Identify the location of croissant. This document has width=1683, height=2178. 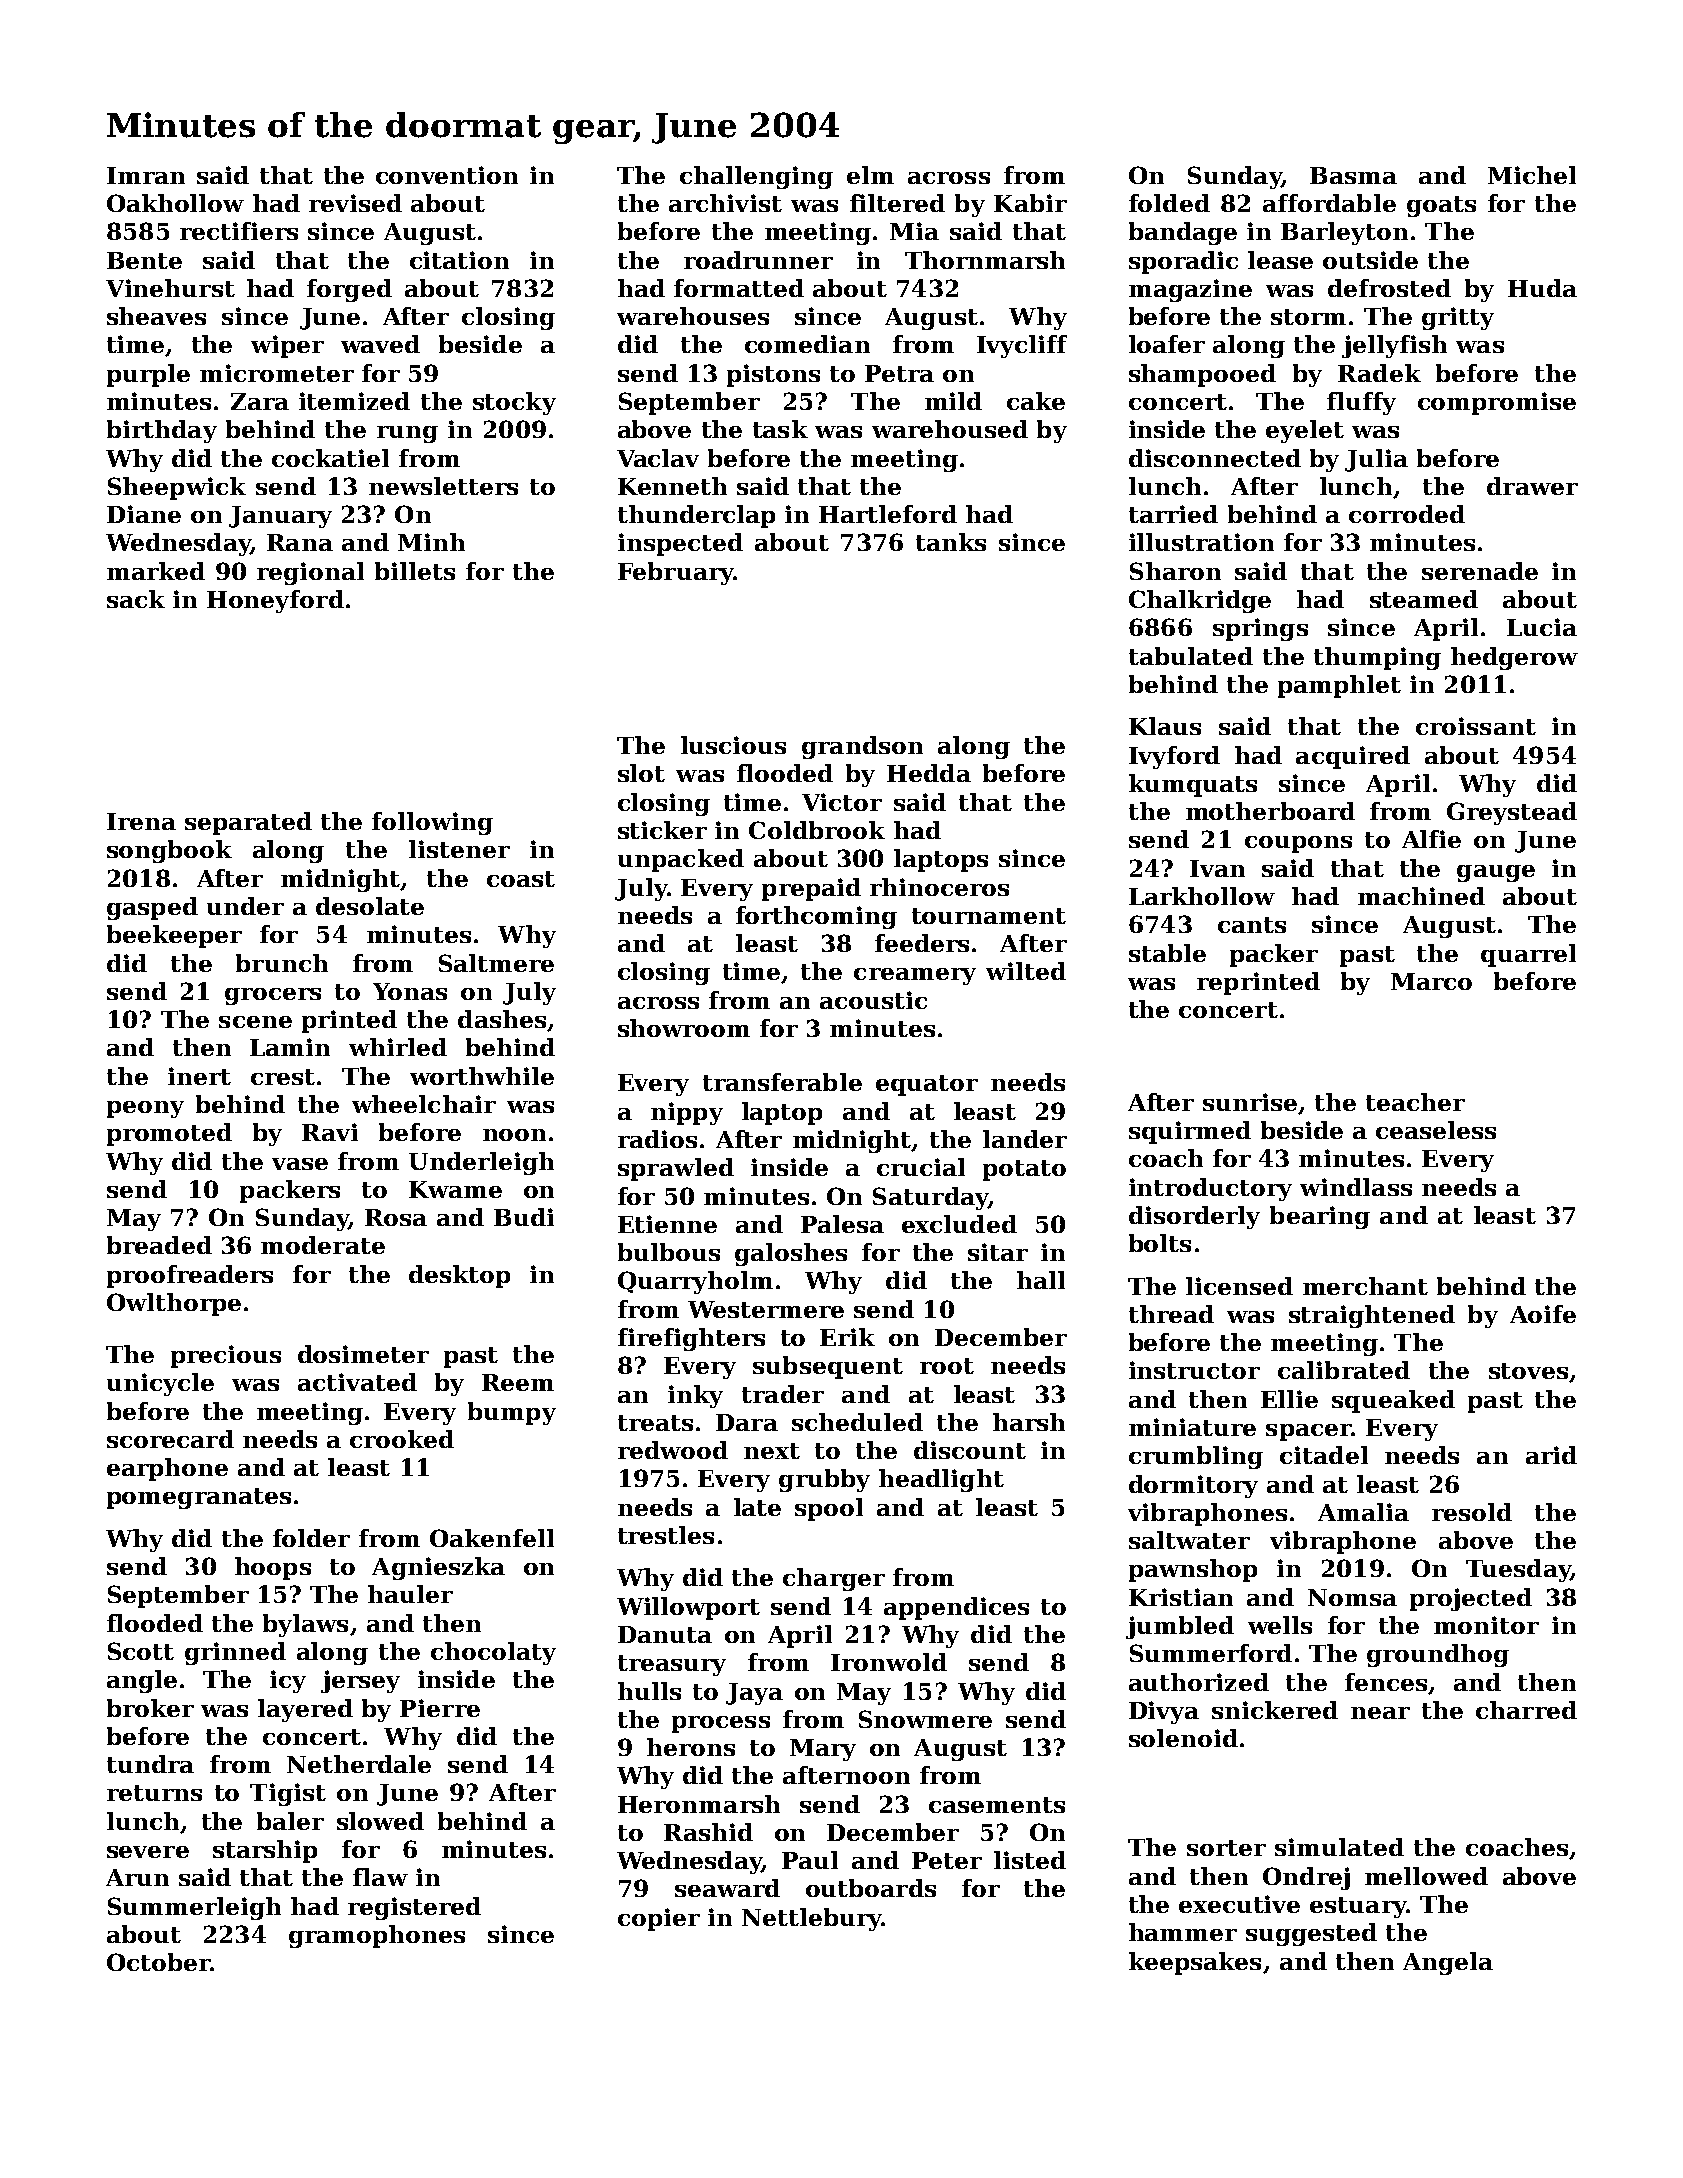
(1476, 726).
